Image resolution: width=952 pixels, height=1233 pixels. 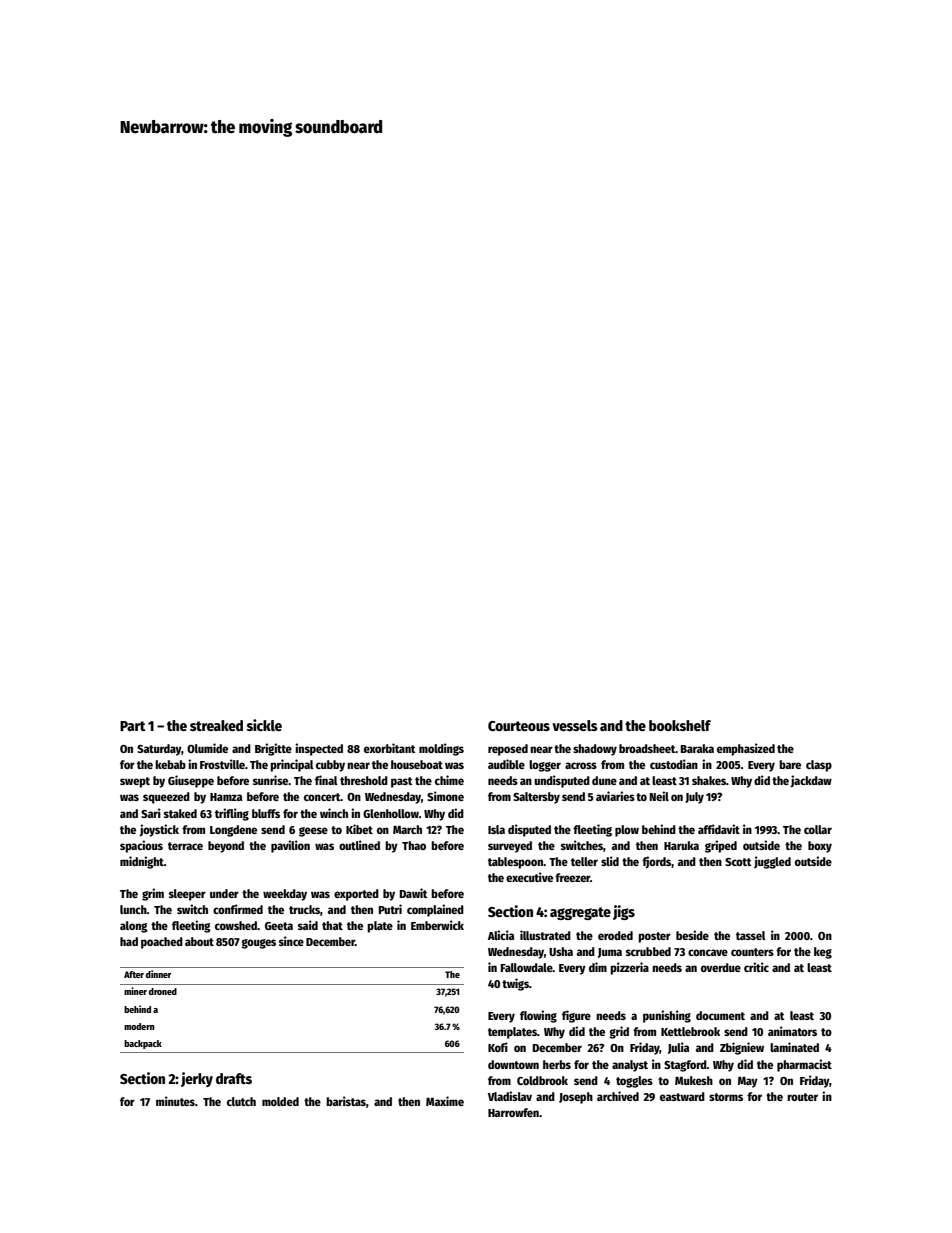 What do you see at coordinates (515, 984) in the screenshot?
I see `twigs` at bounding box center [515, 984].
